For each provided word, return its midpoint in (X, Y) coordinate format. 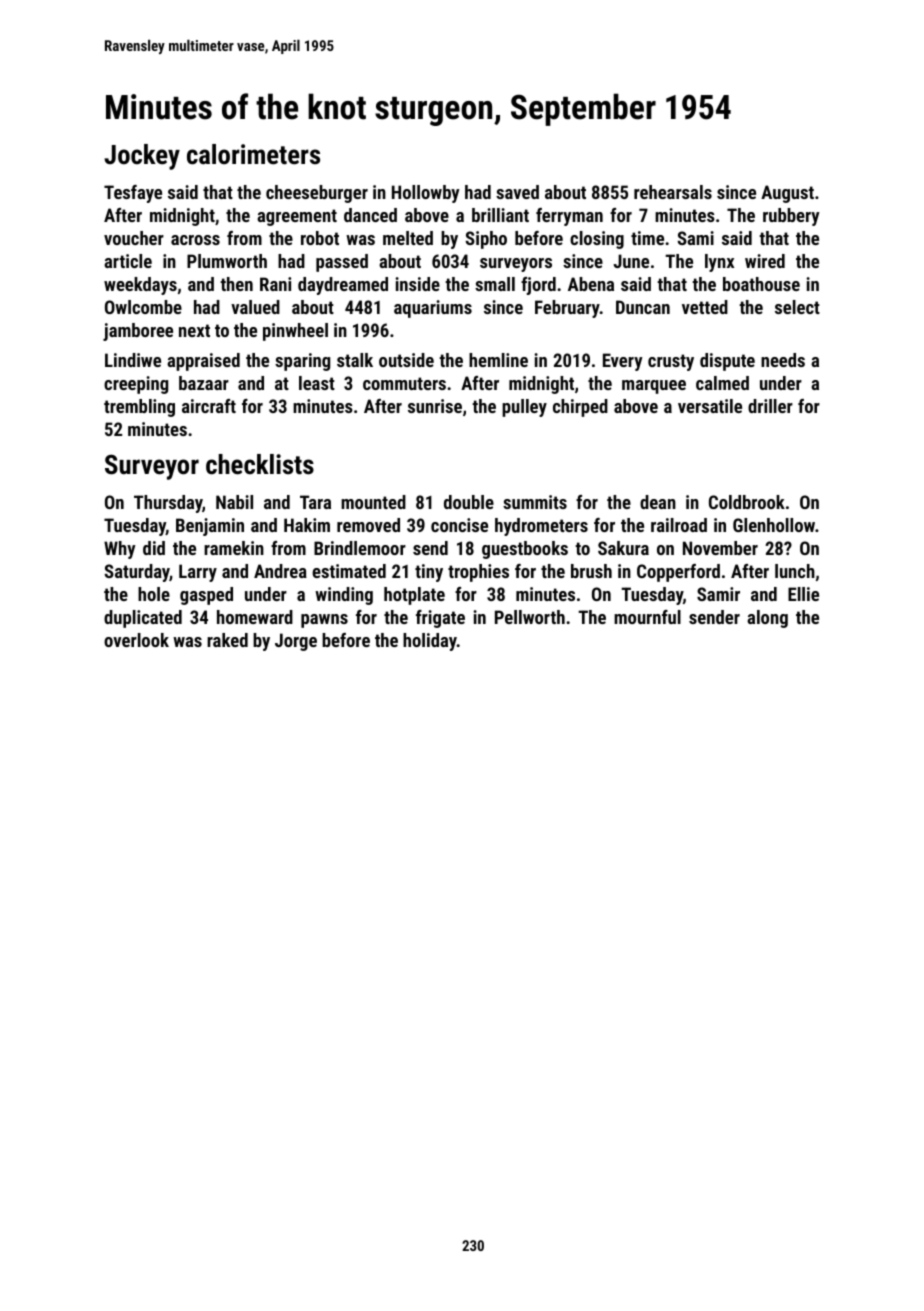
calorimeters (253, 154)
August (787, 194)
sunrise (435, 406)
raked (227, 640)
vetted (705, 307)
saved (517, 192)
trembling (139, 408)
